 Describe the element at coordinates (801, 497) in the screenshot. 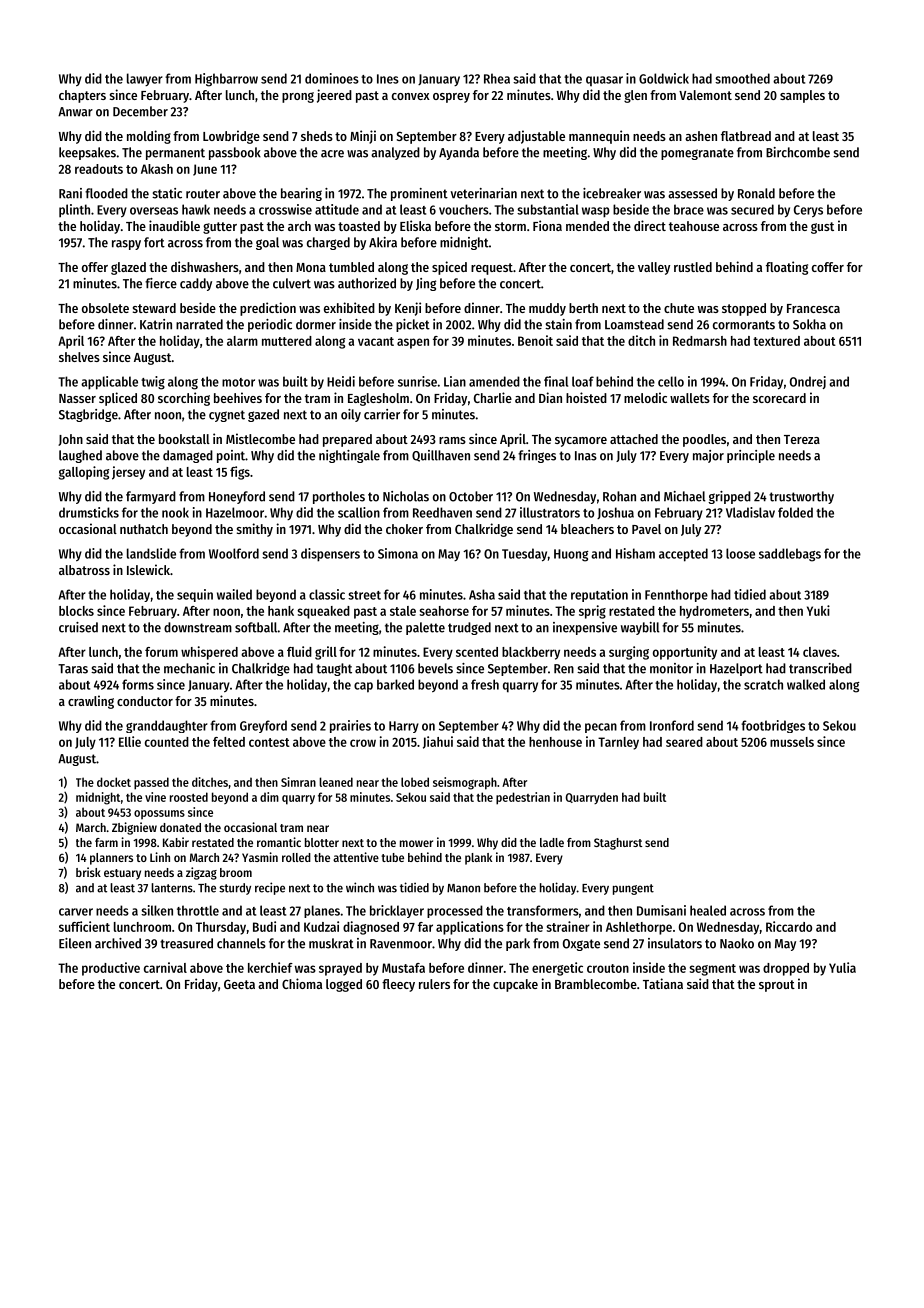

I see `trustworthy` at that location.
